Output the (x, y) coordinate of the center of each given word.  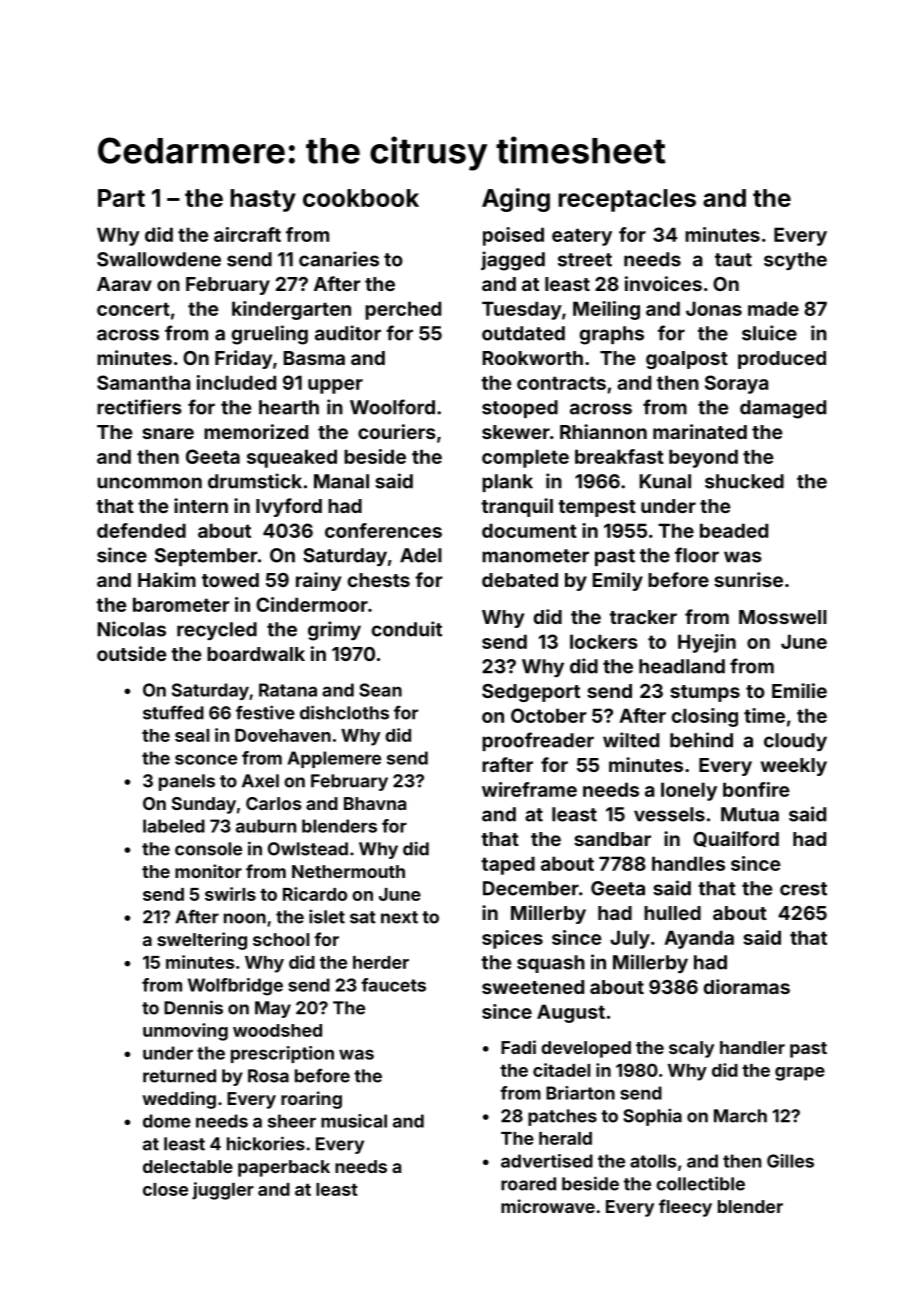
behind (701, 740)
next (399, 917)
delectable (188, 1166)
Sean (380, 690)
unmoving (185, 1032)
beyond (703, 458)
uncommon (149, 483)
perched (403, 310)
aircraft (247, 234)
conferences (383, 530)
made (773, 308)
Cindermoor (312, 604)
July (630, 939)
